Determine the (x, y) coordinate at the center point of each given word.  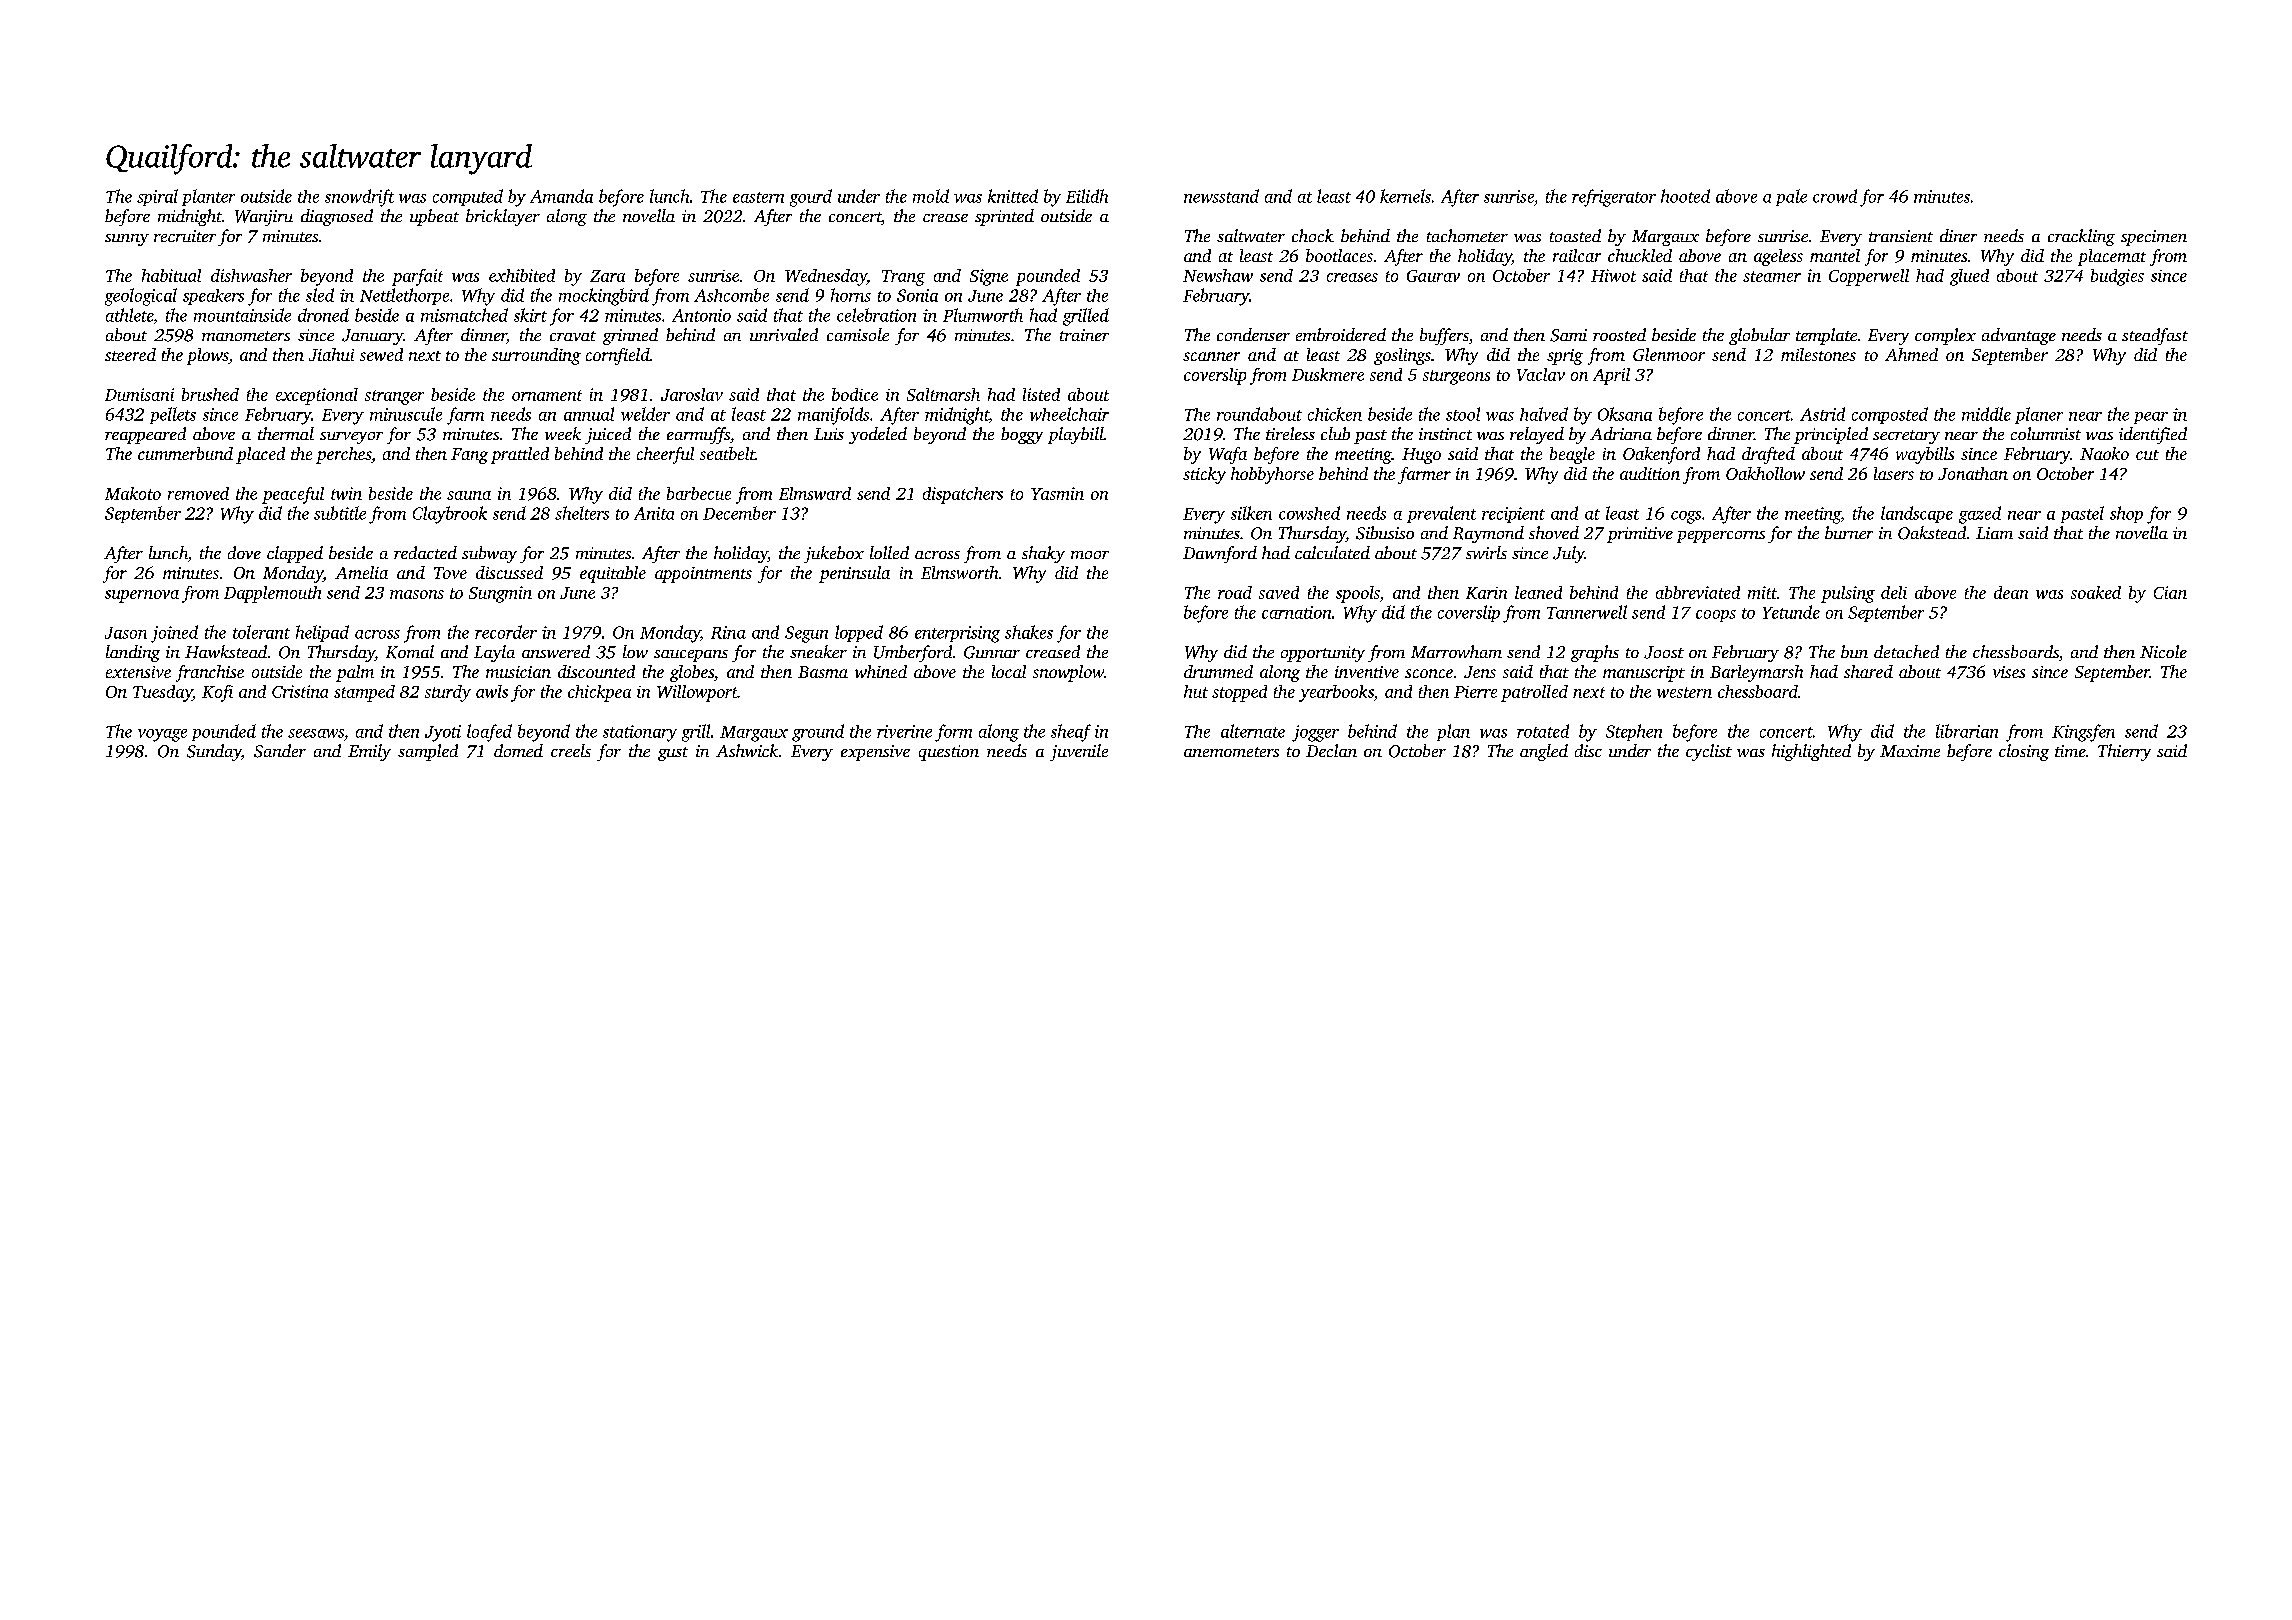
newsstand (1221, 196)
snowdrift (359, 198)
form (953, 733)
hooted (1685, 196)
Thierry (2124, 752)
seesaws (316, 733)
